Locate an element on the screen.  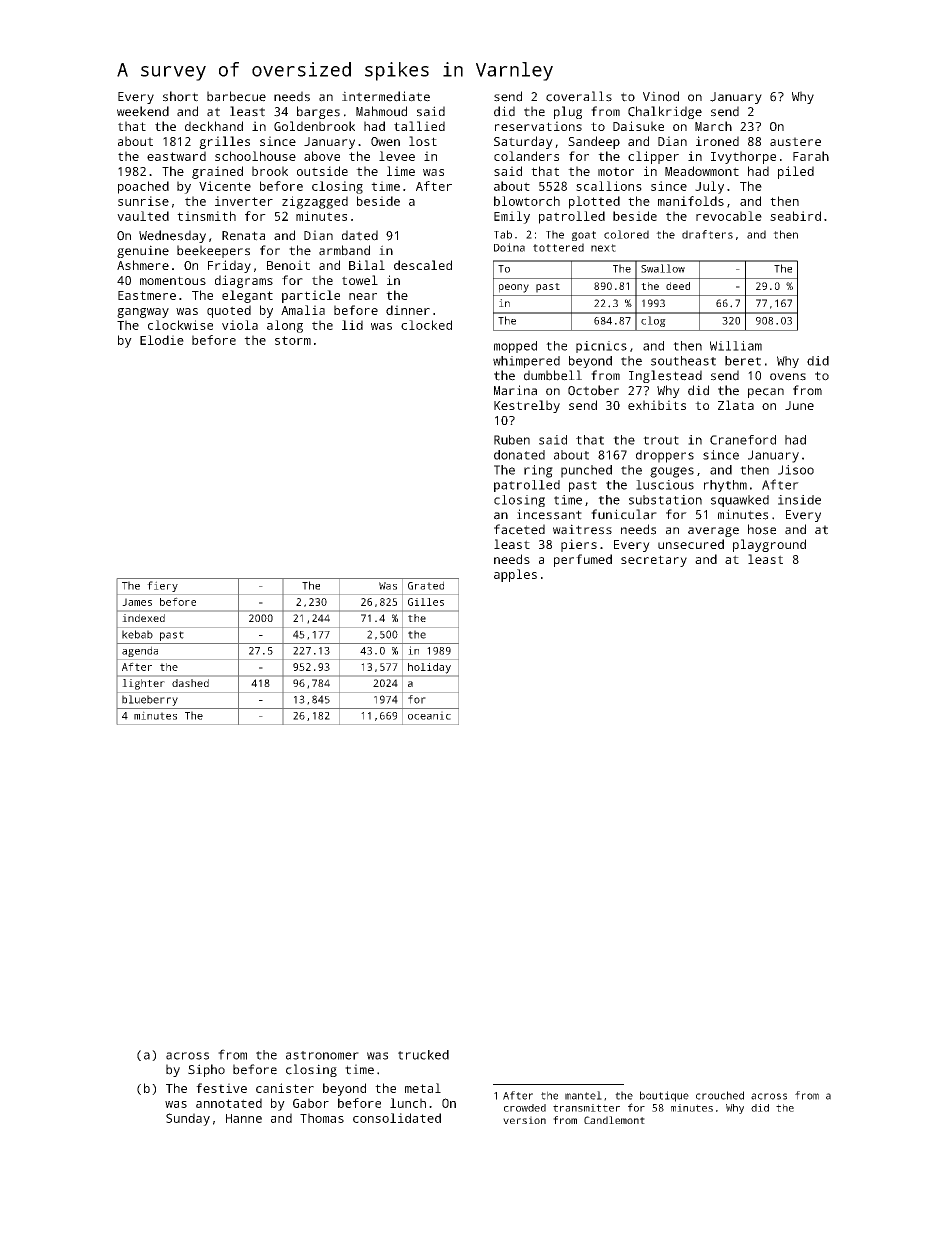
barbecue is located at coordinates (236, 96).
